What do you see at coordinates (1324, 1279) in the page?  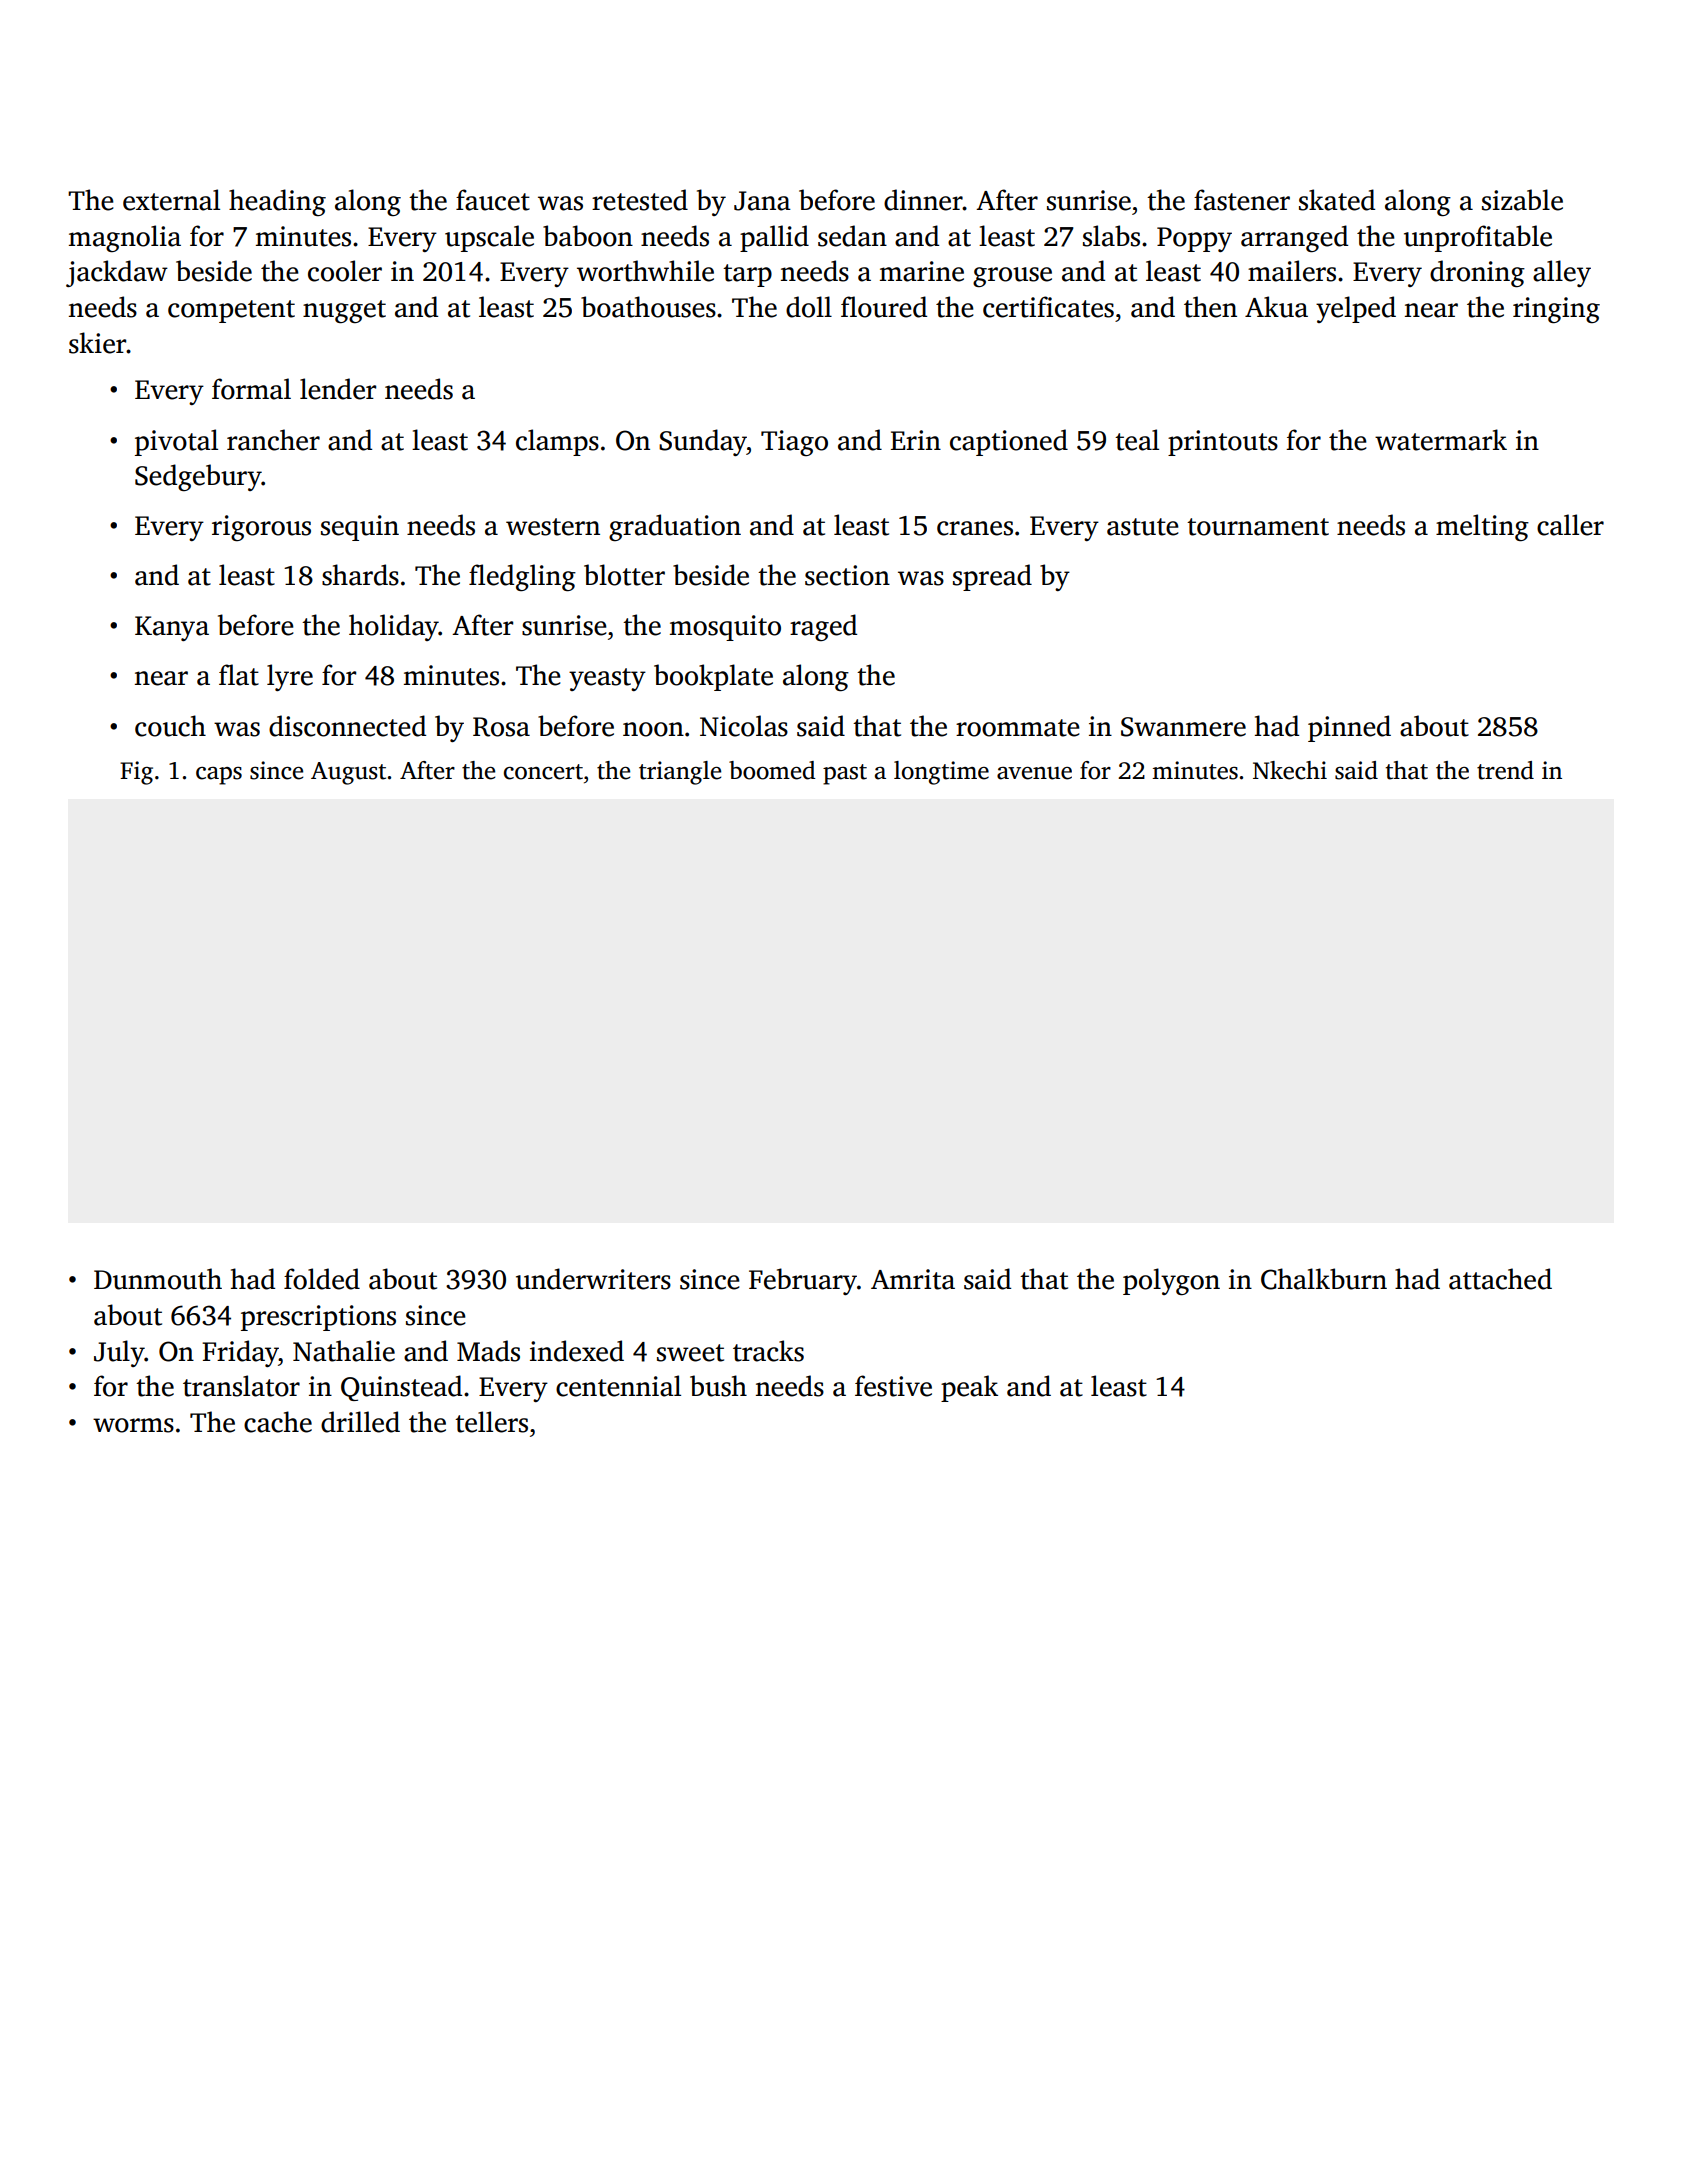 I see `Chalkburn` at bounding box center [1324, 1279].
